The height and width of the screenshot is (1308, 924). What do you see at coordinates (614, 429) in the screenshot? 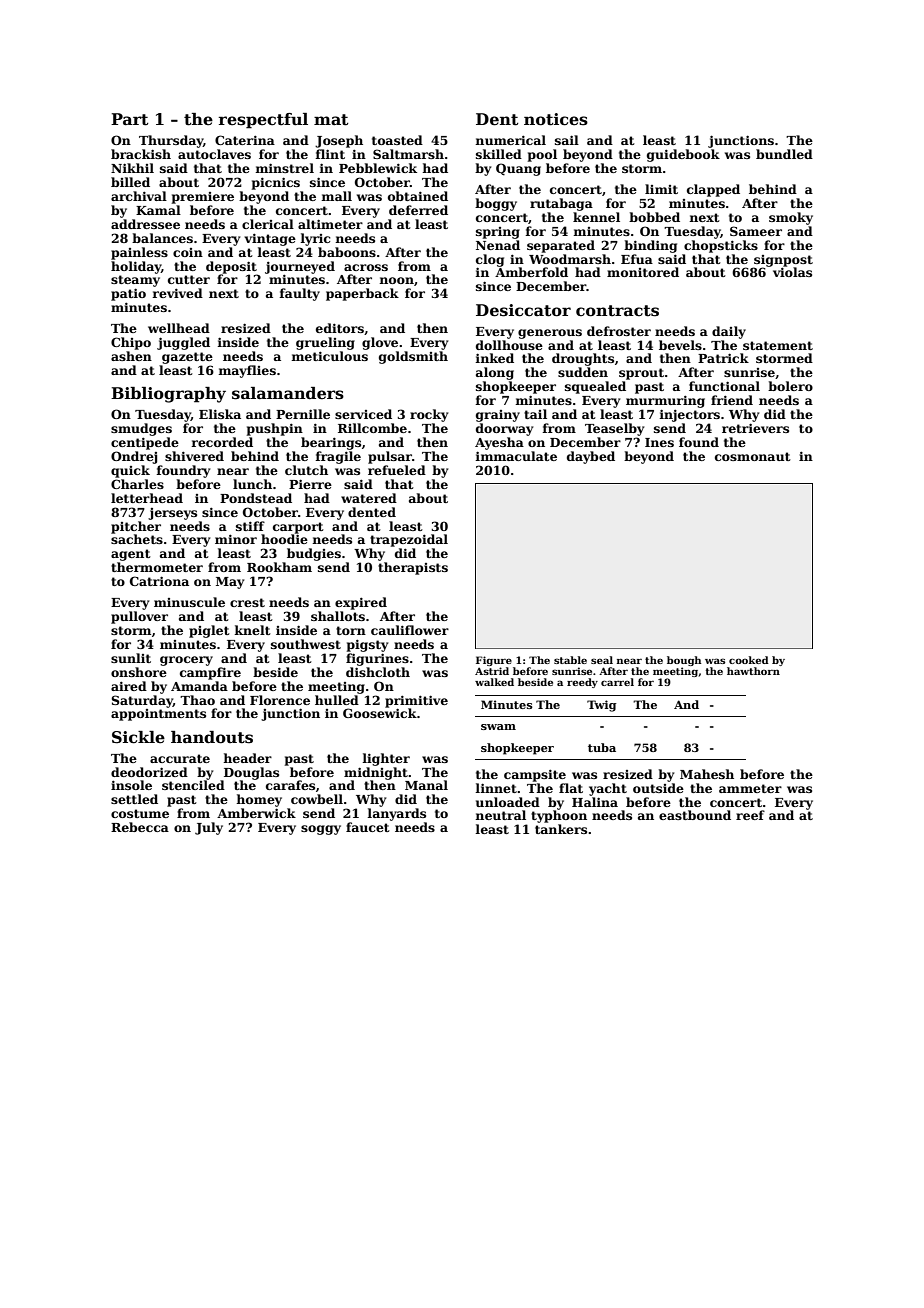
I see `Teaselby` at bounding box center [614, 429].
